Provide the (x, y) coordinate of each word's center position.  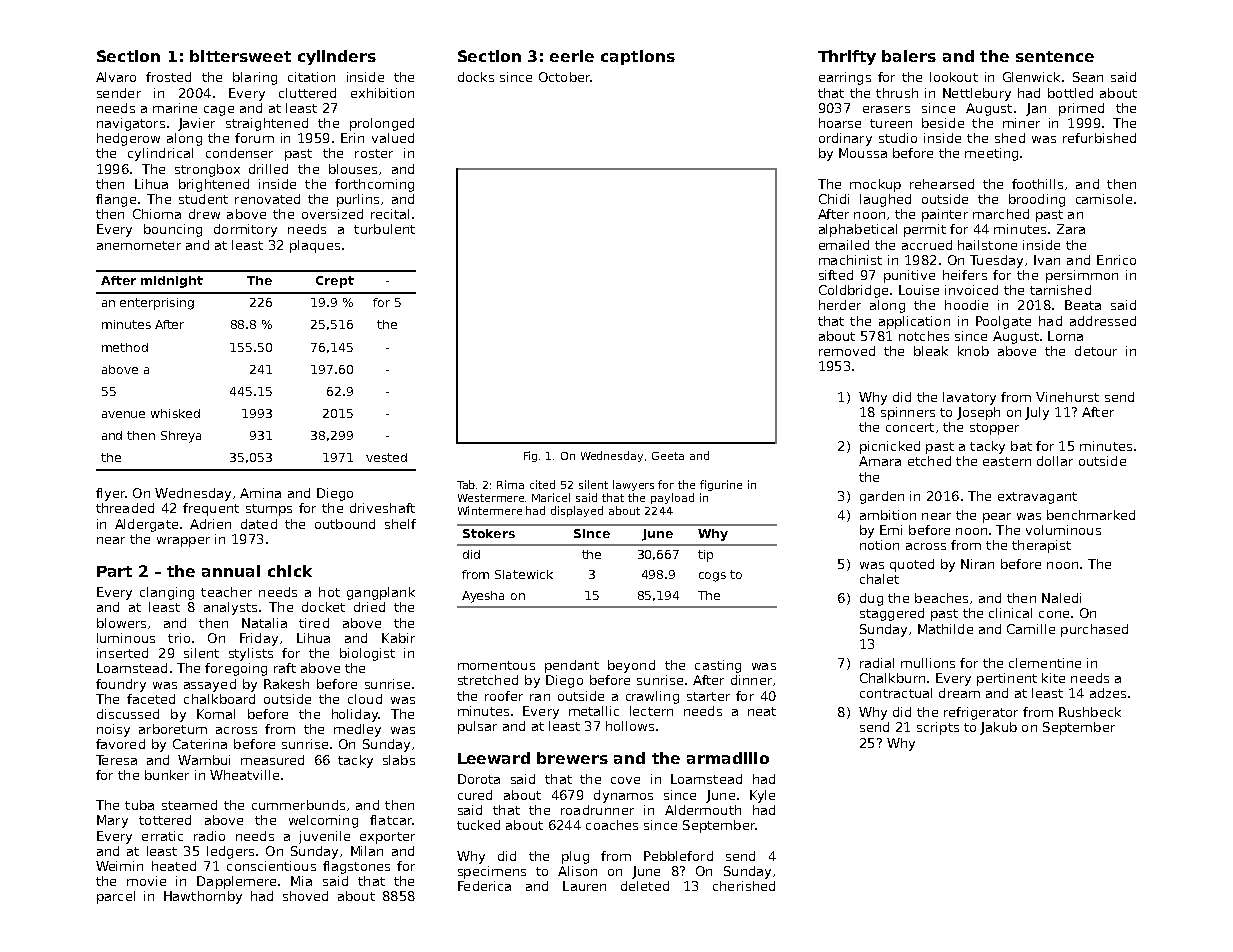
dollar (1055, 461)
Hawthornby (203, 897)
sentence (1055, 56)
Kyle (762, 796)
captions (638, 57)
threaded (125, 508)
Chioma (157, 214)
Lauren (584, 886)
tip (705, 556)
